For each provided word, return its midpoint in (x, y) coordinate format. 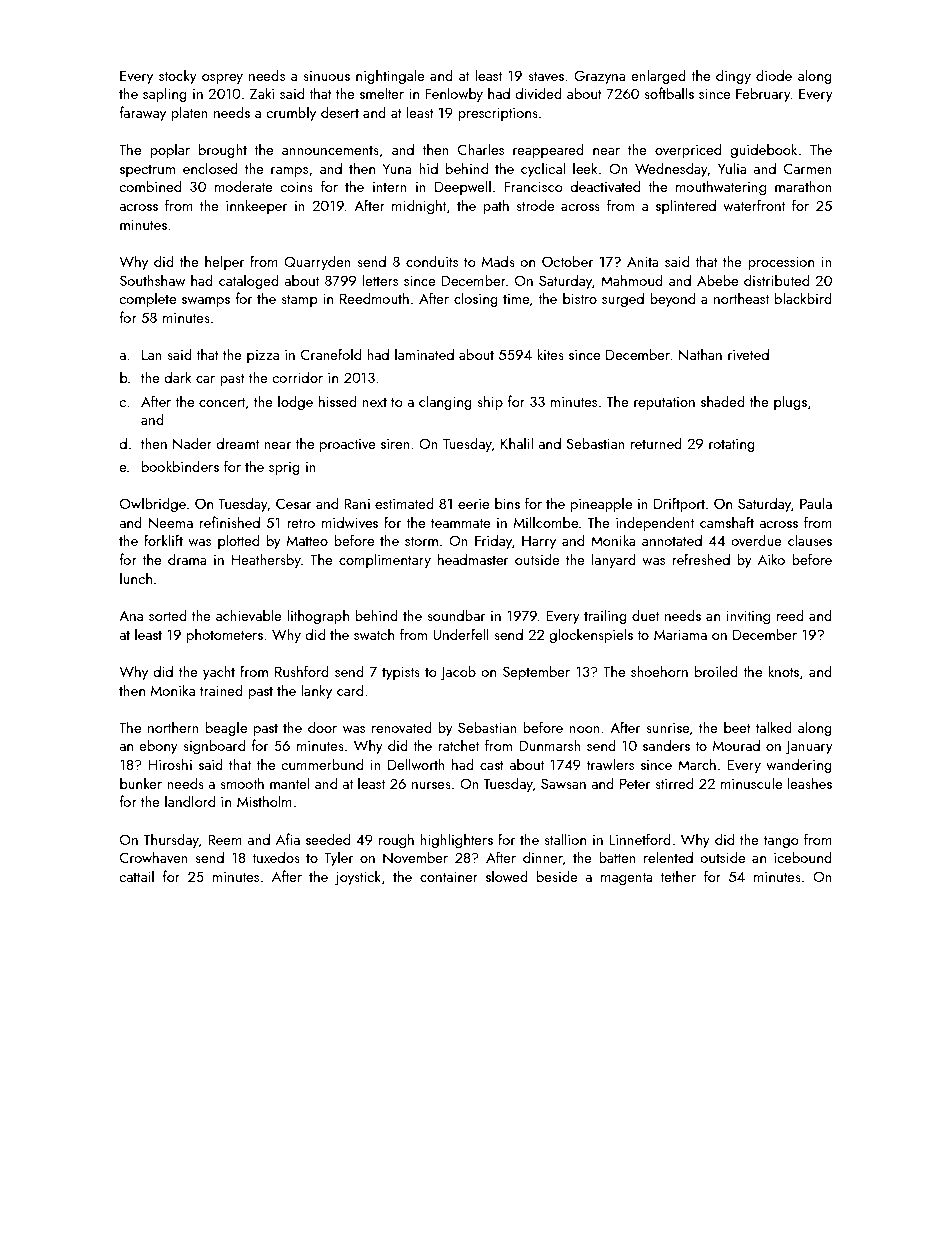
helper (224, 262)
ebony (159, 746)
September (536, 672)
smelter (382, 93)
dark (178, 377)
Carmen (808, 168)
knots (783, 671)
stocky (178, 76)
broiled (716, 671)
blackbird (803, 298)
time (516, 299)
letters (380, 280)
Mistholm (264, 801)
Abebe (717, 280)
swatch (374, 634)
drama (187, 559)
